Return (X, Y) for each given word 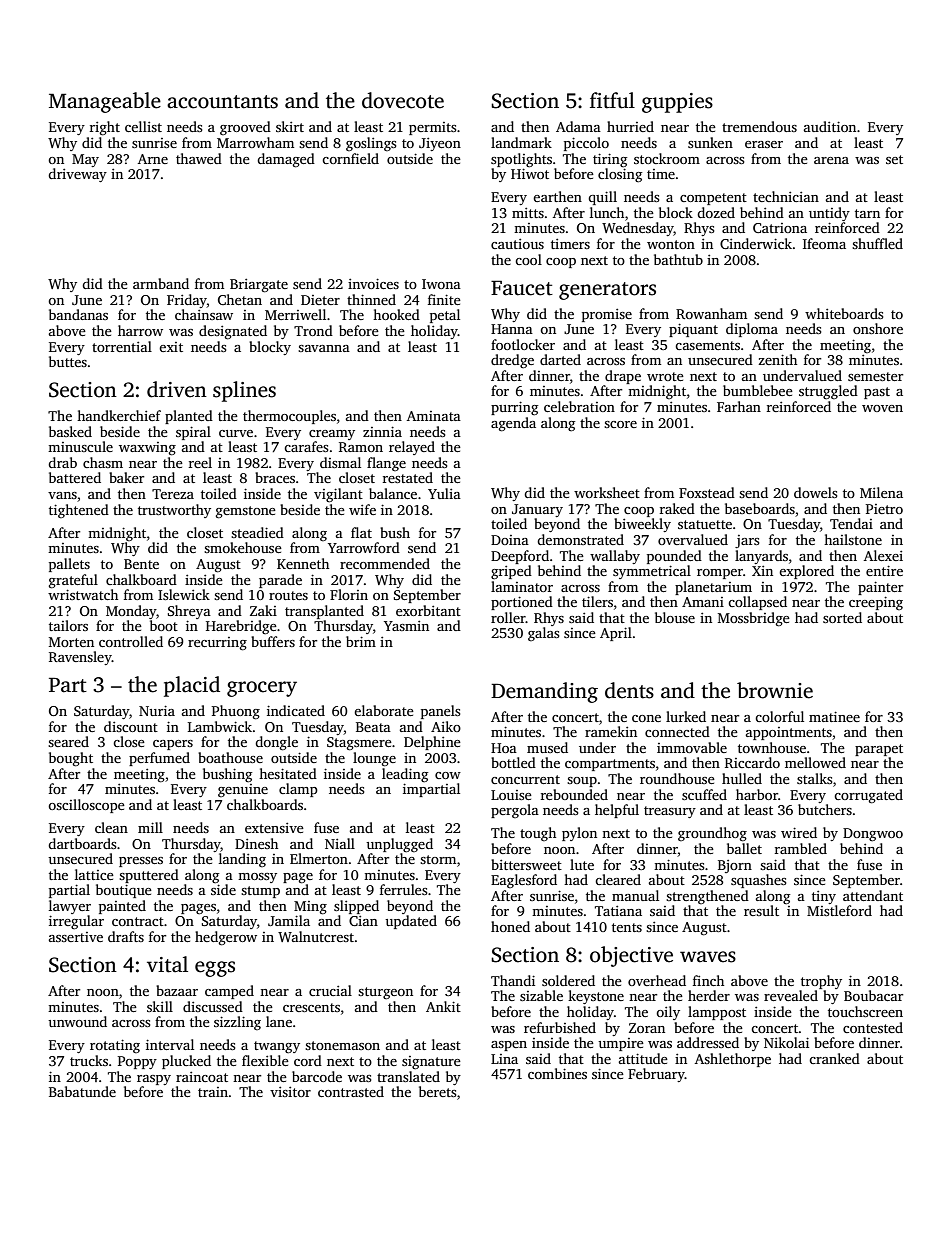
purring (514, 408)
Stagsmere (359, 744)
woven (882, 408)
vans (62, 495)
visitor (290, 1092)
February (656, 1075)
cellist (143, 126)
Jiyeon (440, 144)
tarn (867, 213)
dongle (276, 743)
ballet (744, 848)
